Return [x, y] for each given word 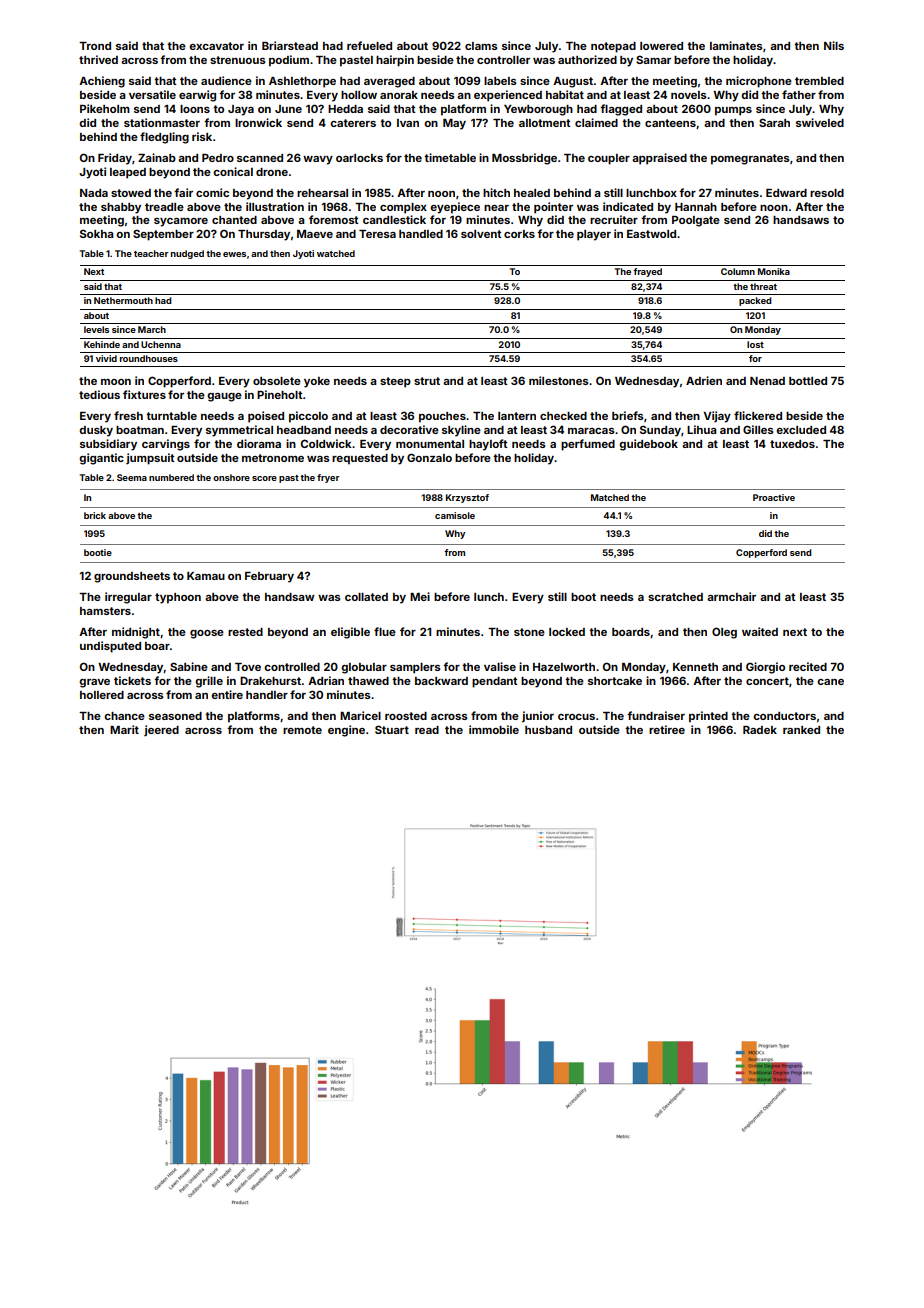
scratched [675, 597]
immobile [494, 729]
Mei [420, 596]
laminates [736, 45]
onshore [231, 477]
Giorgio [765, 668]
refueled [369, 45]
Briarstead [290, 45]
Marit [124, 729]
